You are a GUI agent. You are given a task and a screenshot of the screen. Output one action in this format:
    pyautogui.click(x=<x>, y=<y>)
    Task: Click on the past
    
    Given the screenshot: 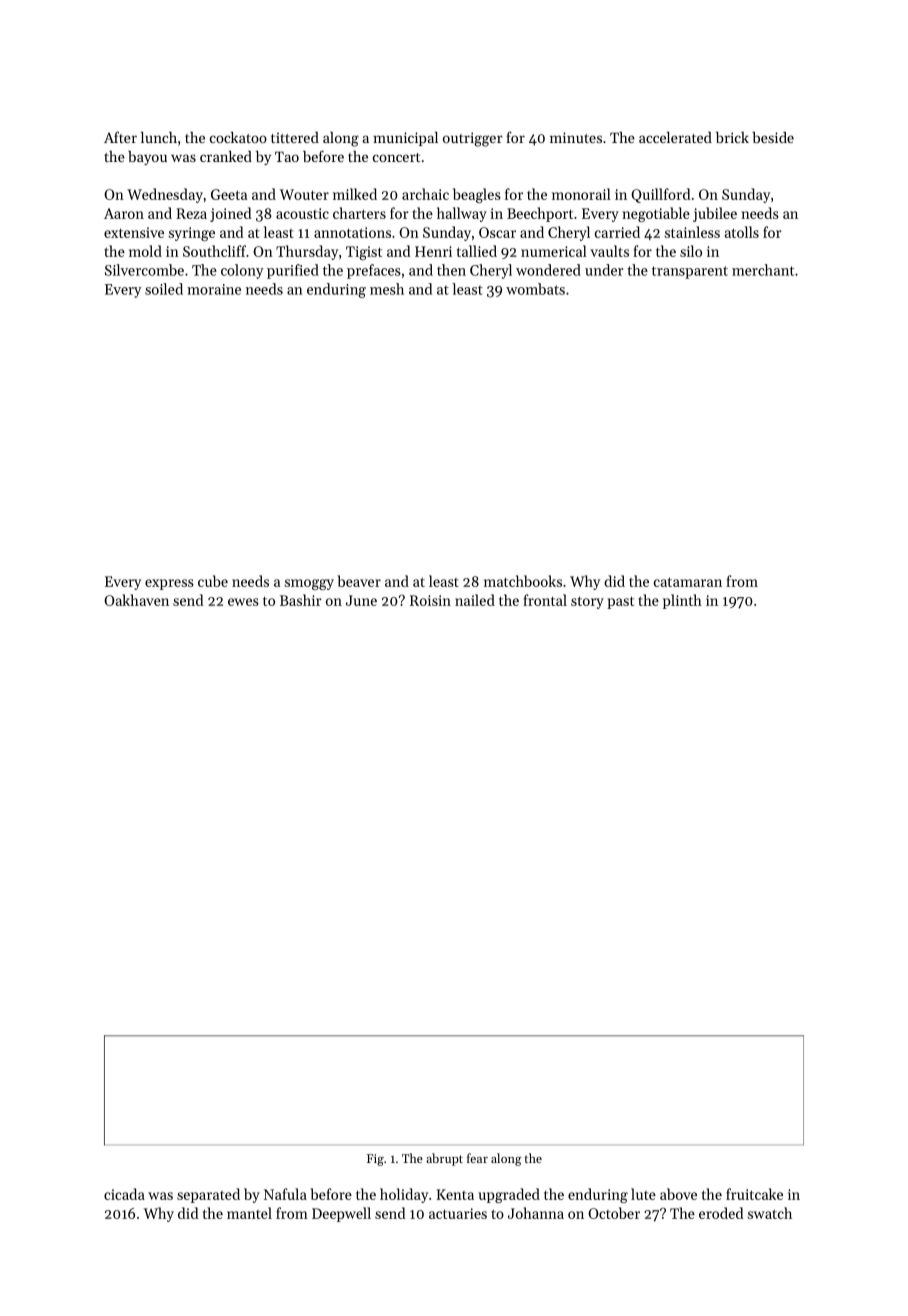 What is the action you would take?
    pyautogui.click(x=620, y=602)
